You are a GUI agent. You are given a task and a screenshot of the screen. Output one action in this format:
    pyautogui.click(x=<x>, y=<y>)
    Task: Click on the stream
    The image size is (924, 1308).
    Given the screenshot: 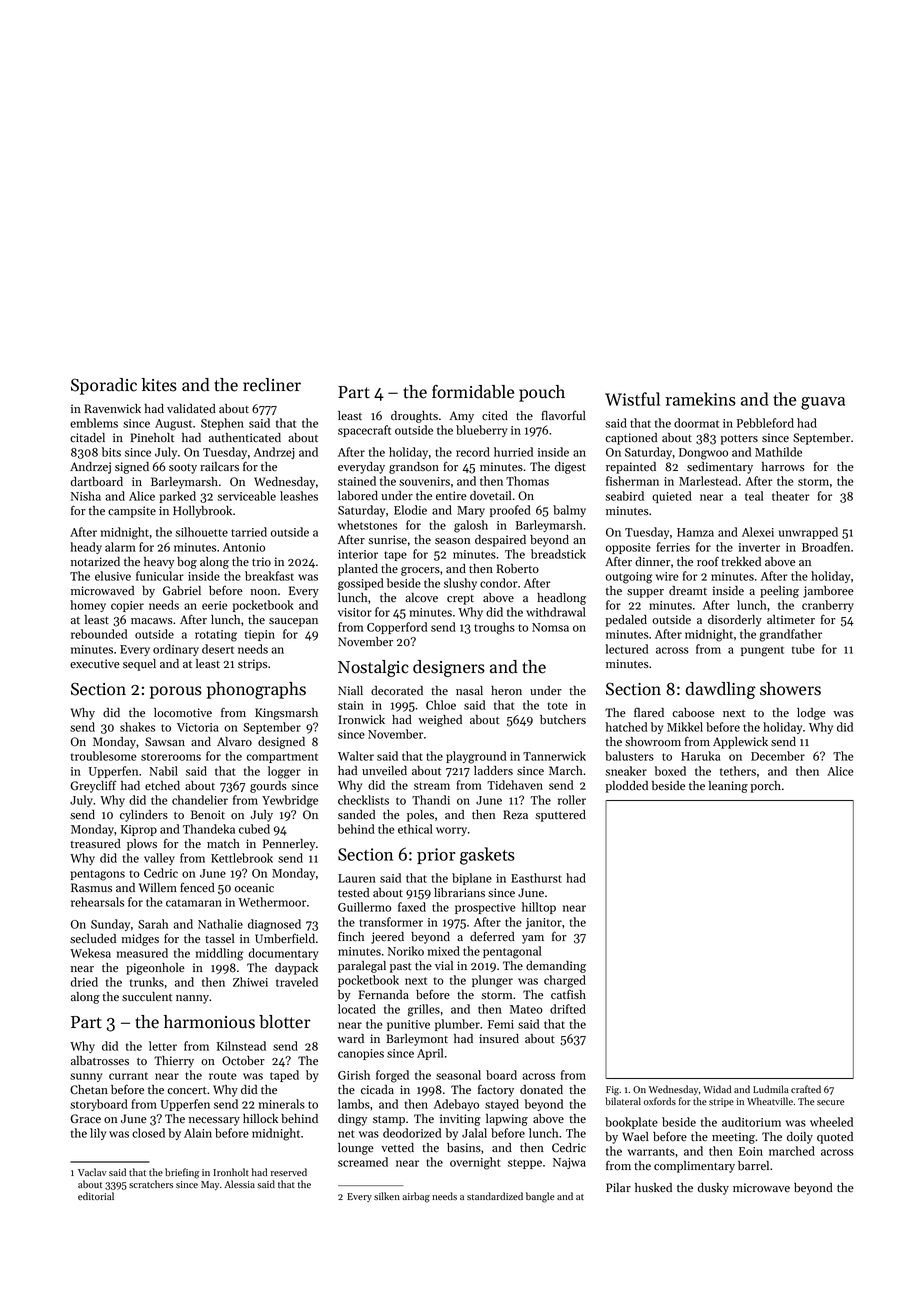 What is the action you would take?
    pyautogui.click(x=432, y=786)
